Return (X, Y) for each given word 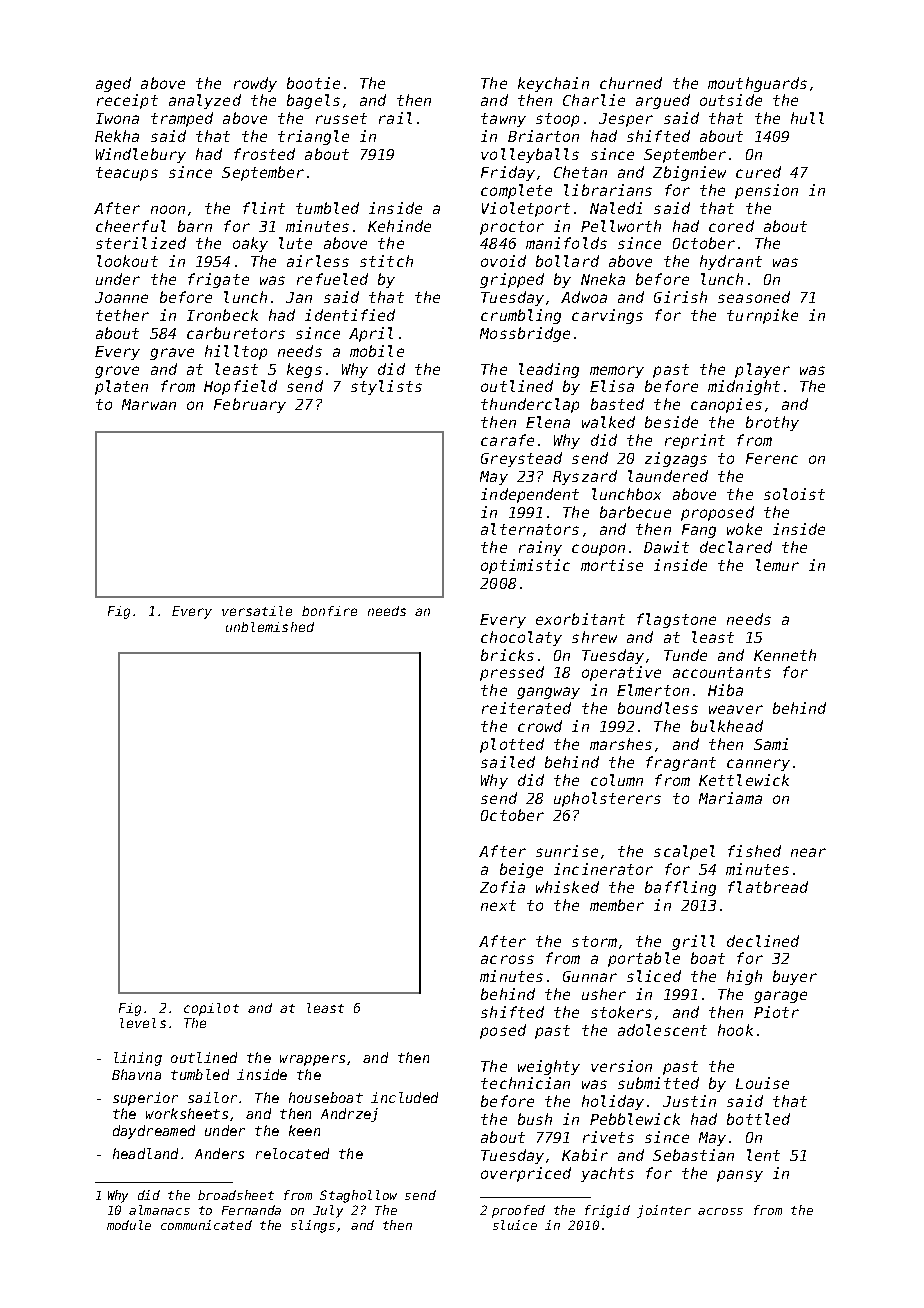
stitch (386, 261)
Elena (548, 422)
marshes (621, 744)
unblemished (270, 627)
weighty (549, 1067)
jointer (664, 1211)
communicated (206, 1225)
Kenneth (785, 655)
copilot (211, 1009)
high (744, 977)
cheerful (131, 226)
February (250, 405)
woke (744, 529)
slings (313, 1226)
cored (731, 226)
